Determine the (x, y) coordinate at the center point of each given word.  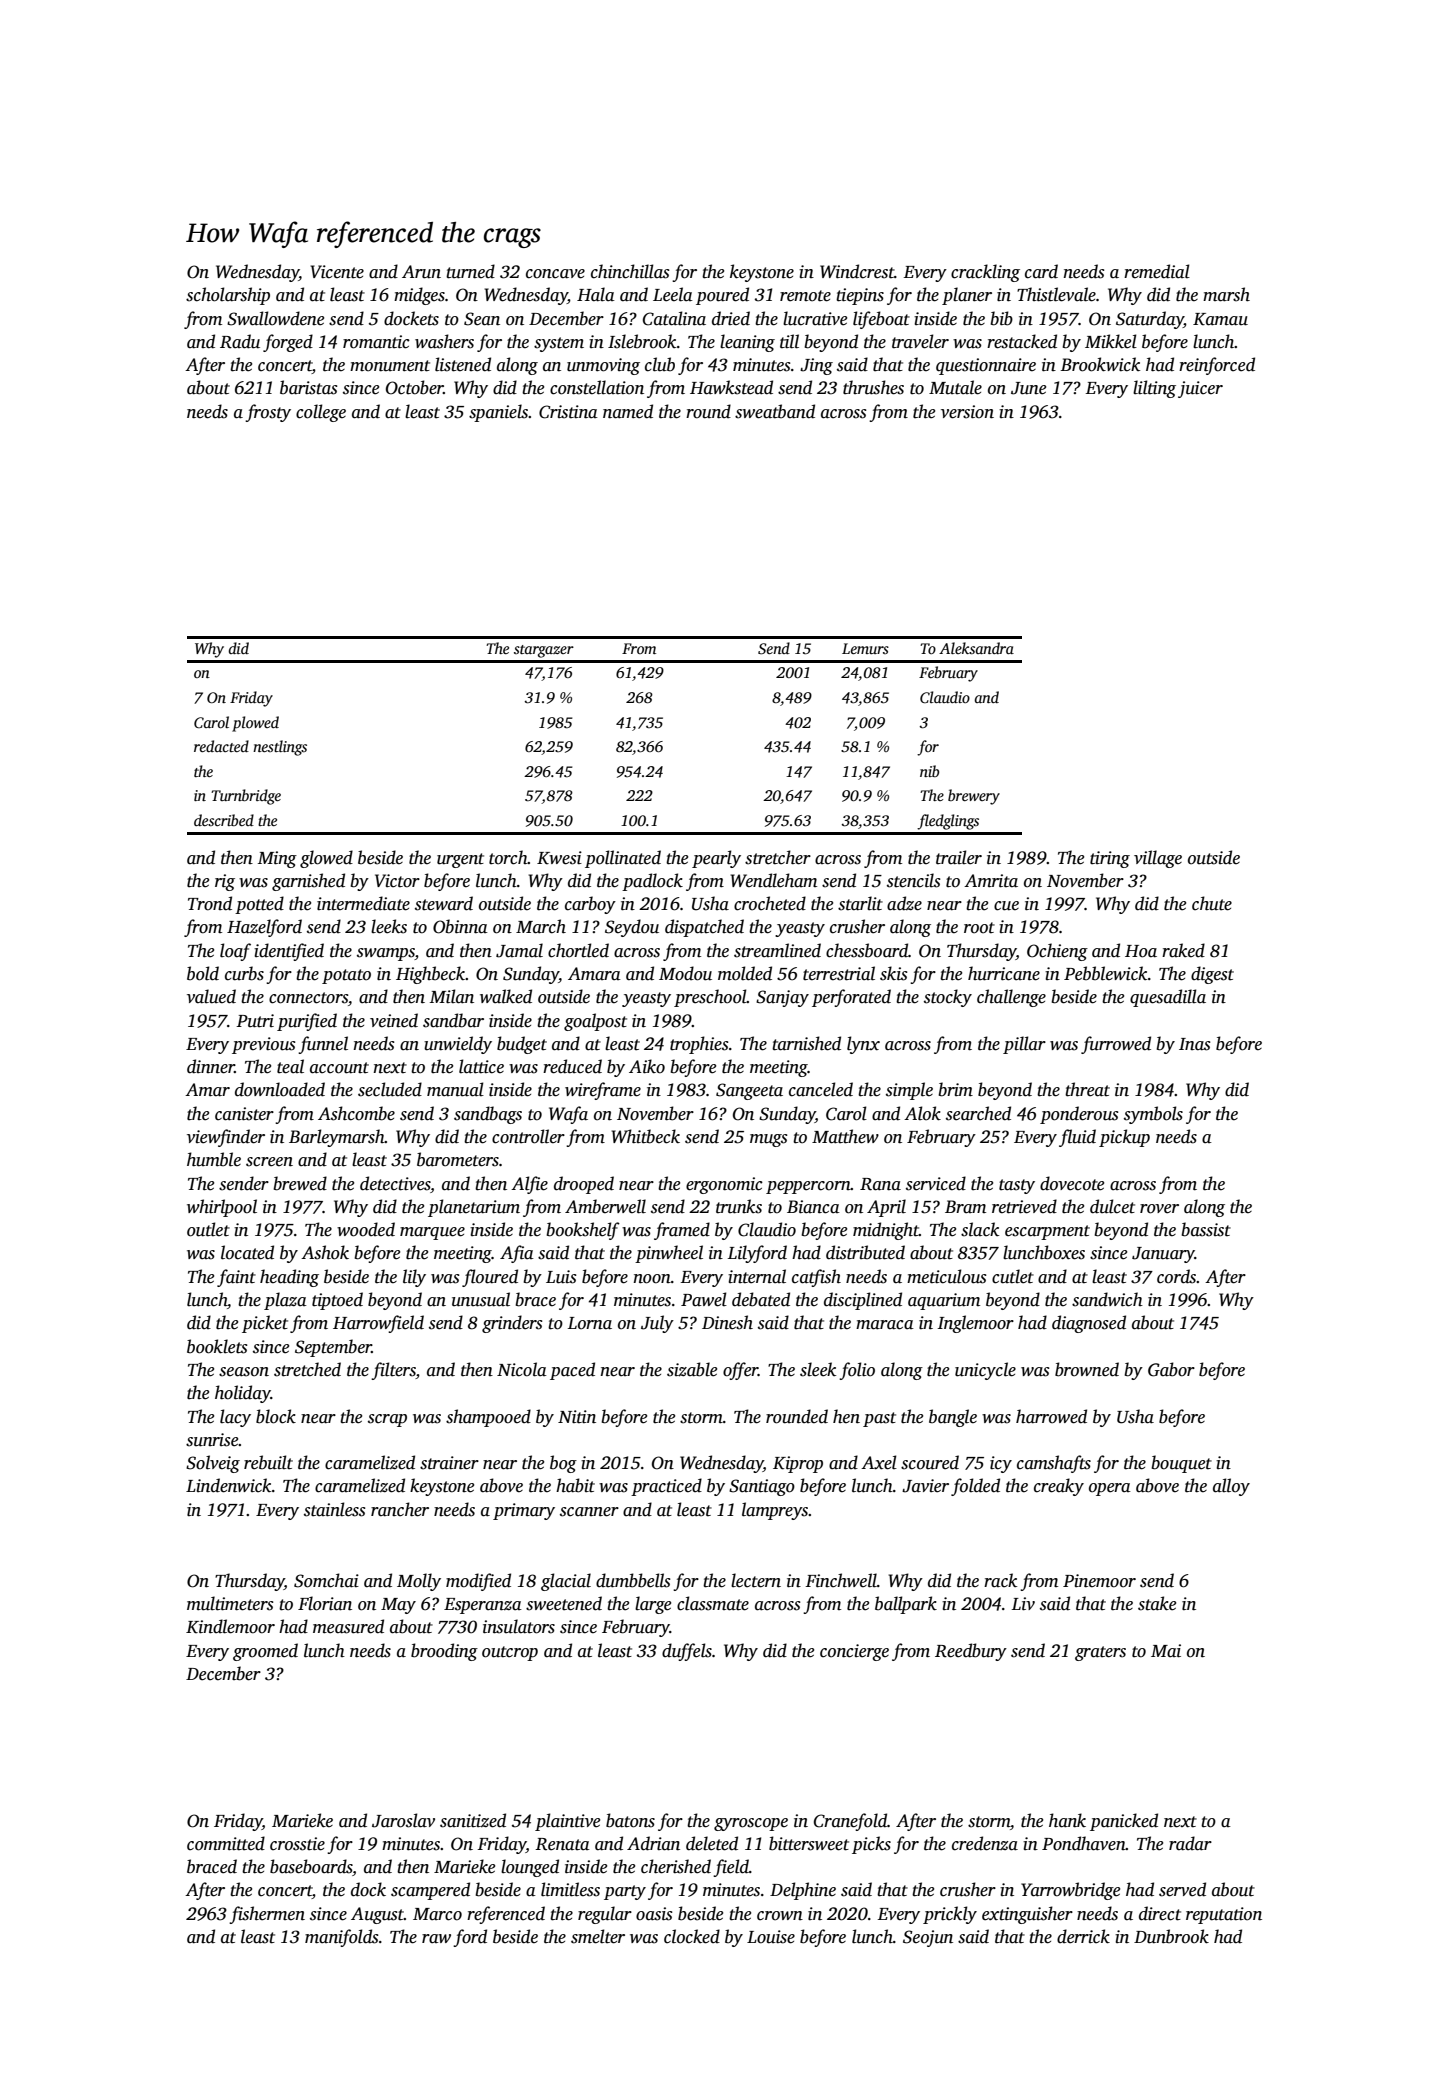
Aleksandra (976, 648)
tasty (1017, 1186)
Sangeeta (749, 1091)
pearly (716, 859)
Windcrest (857, 271)
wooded (366, 1229)
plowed (255, 724)
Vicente (337, 272)
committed (226, 1843)
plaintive (567, 1822)
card (1041, 271)
